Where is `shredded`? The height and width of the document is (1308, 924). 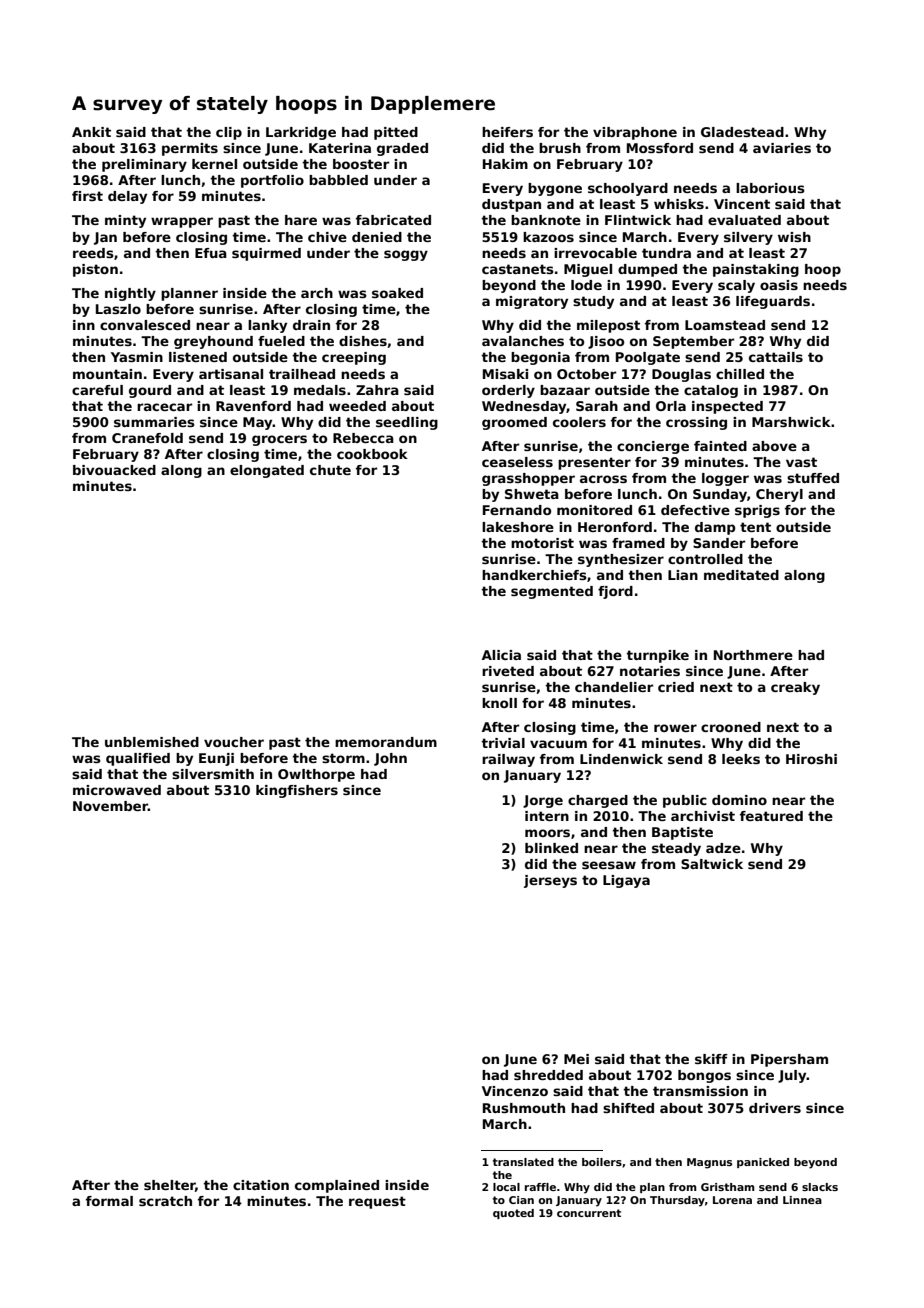 shredded is located at coordinates (548, 1075).
